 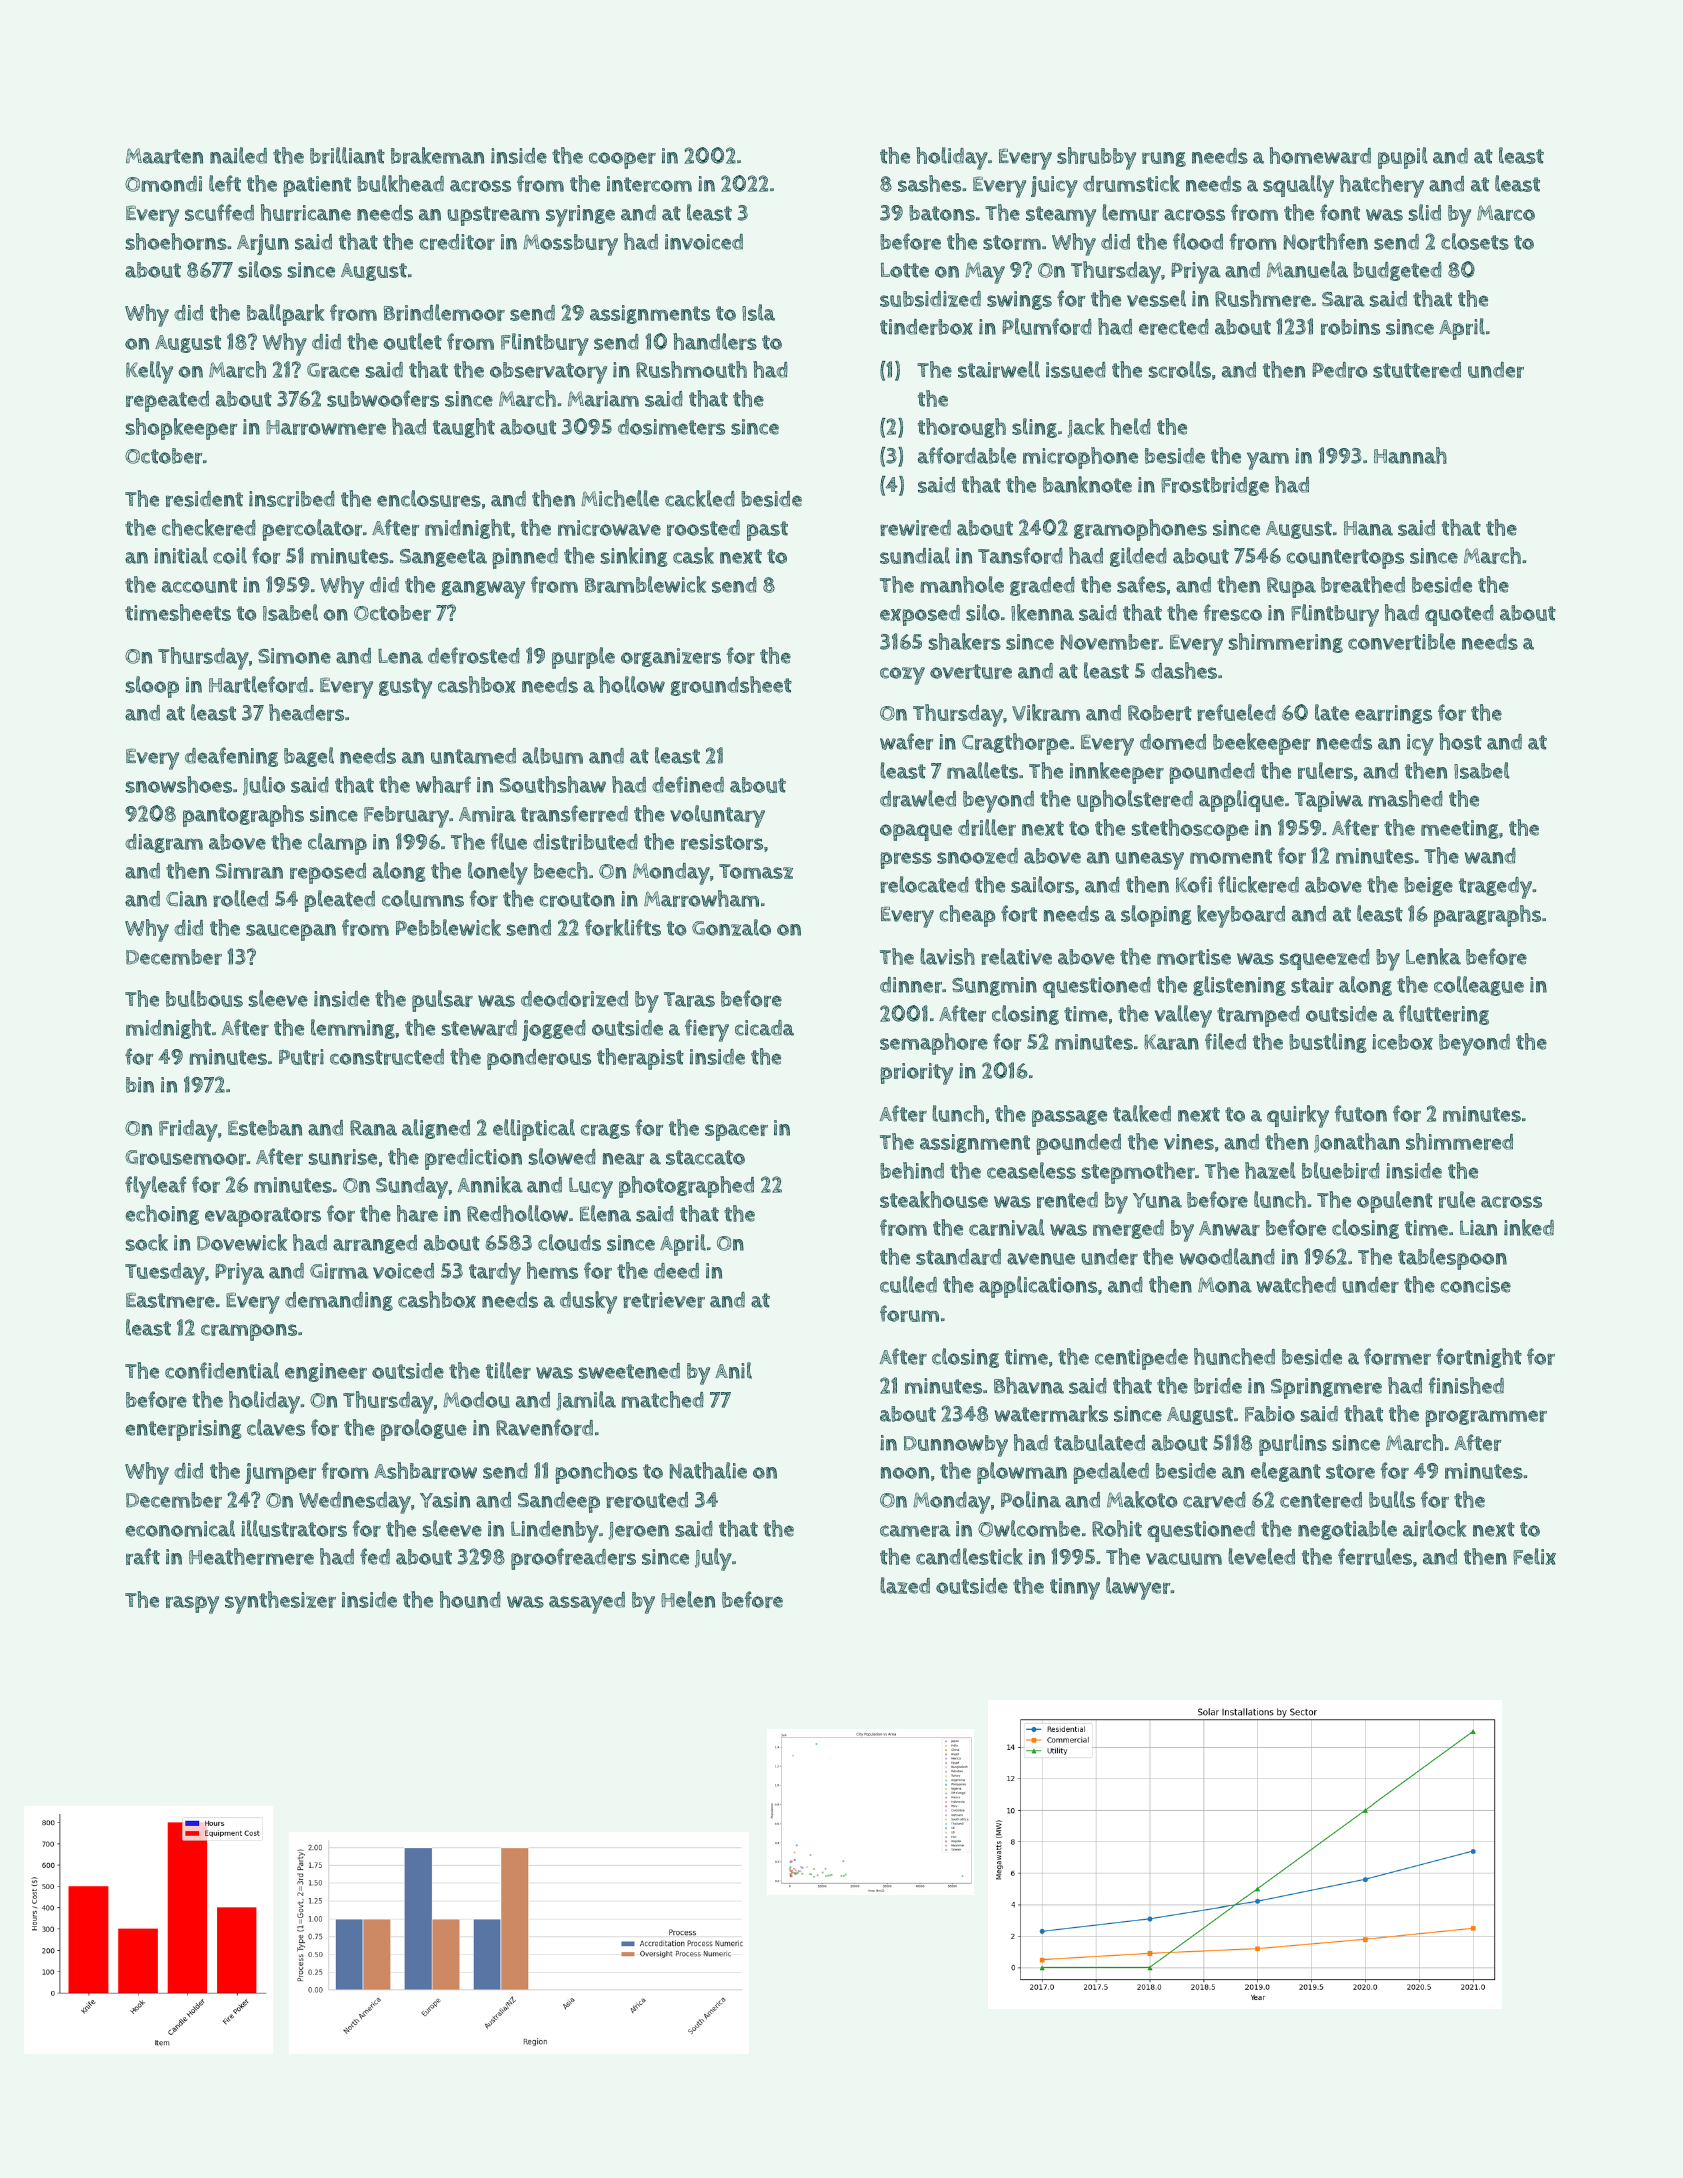 I want to click on deodorized, so click(x=574, y=999).
